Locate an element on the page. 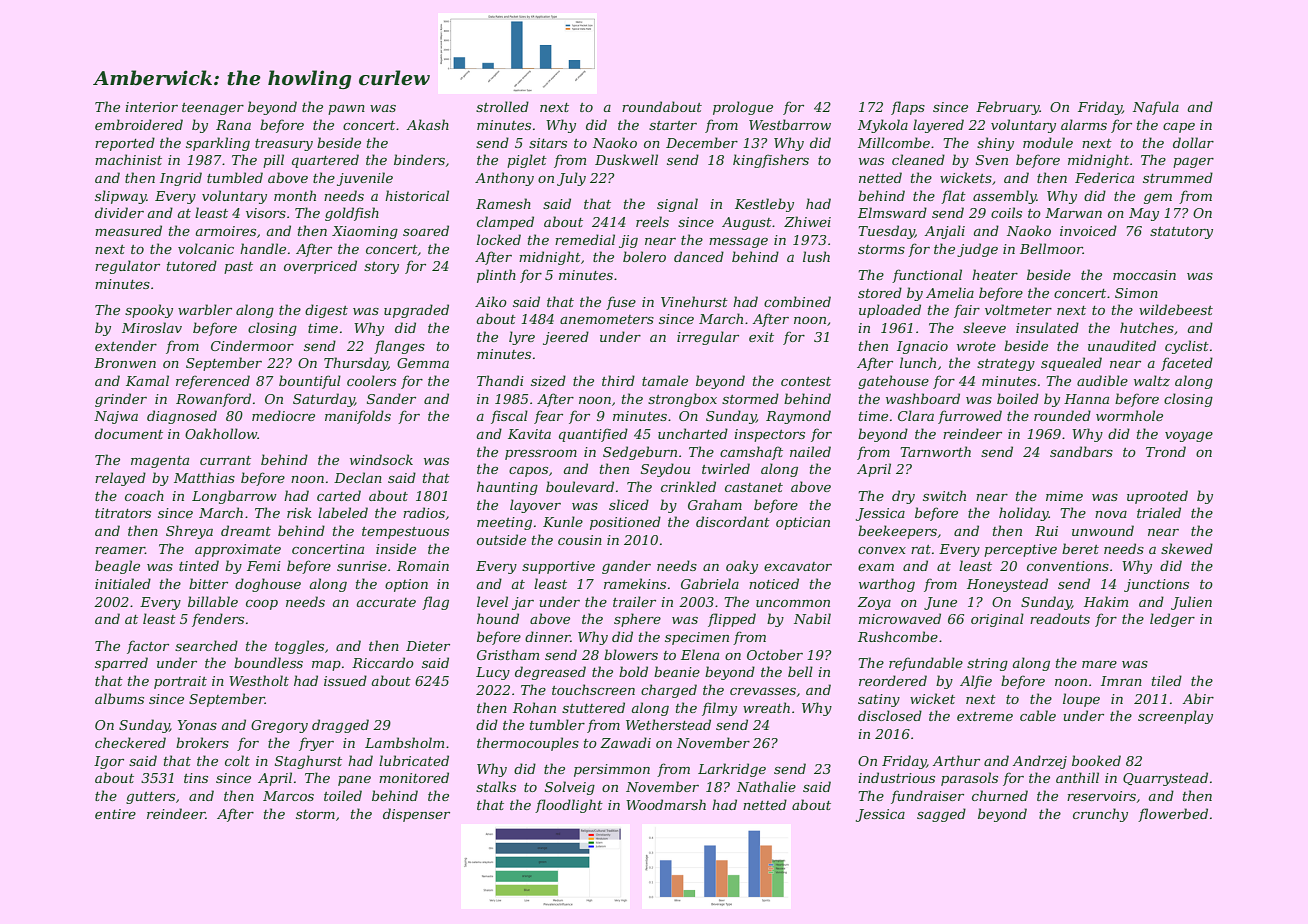  kingfishers is located at coordinates (771, 161).
